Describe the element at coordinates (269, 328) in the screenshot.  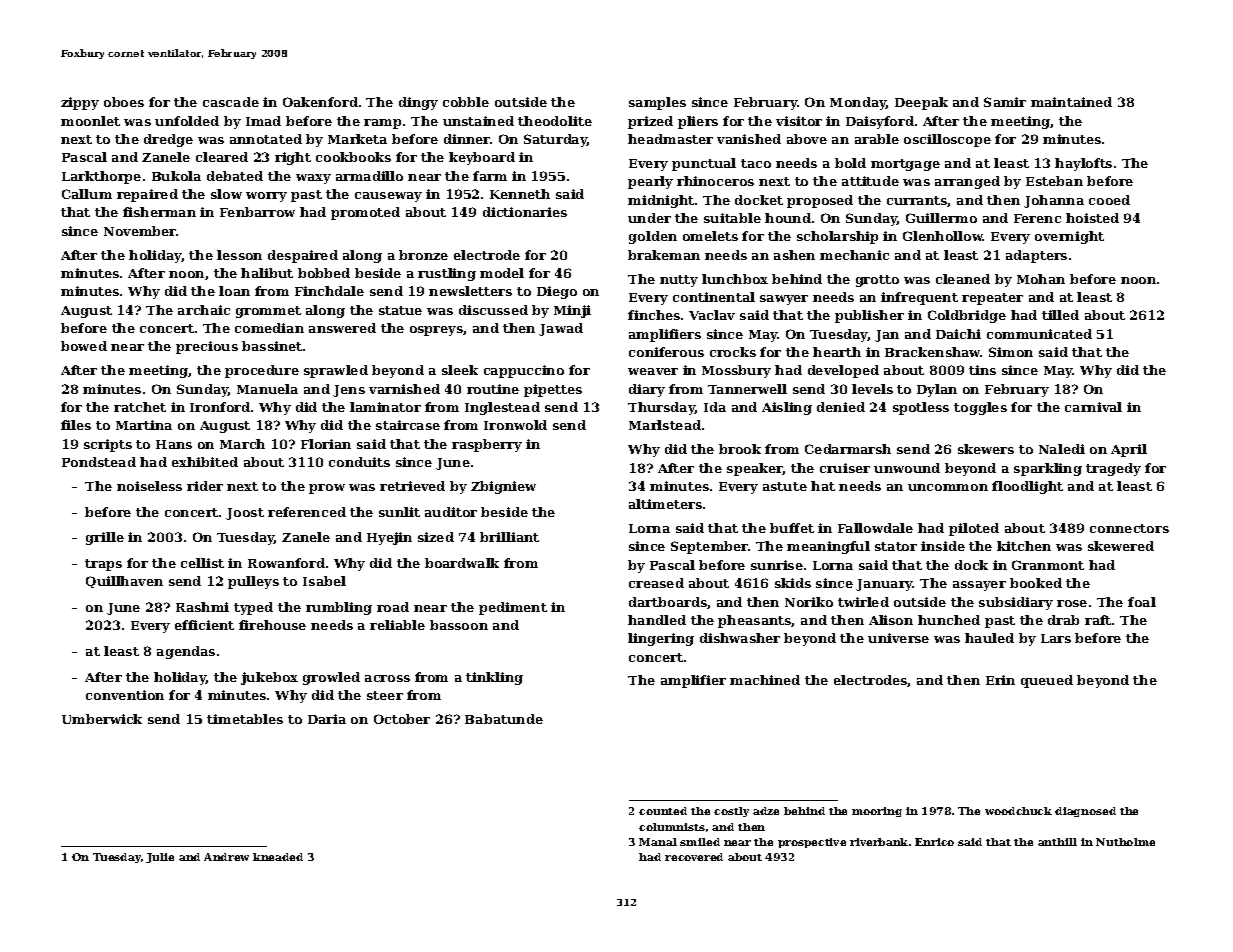
I see `comedian` at that location.
